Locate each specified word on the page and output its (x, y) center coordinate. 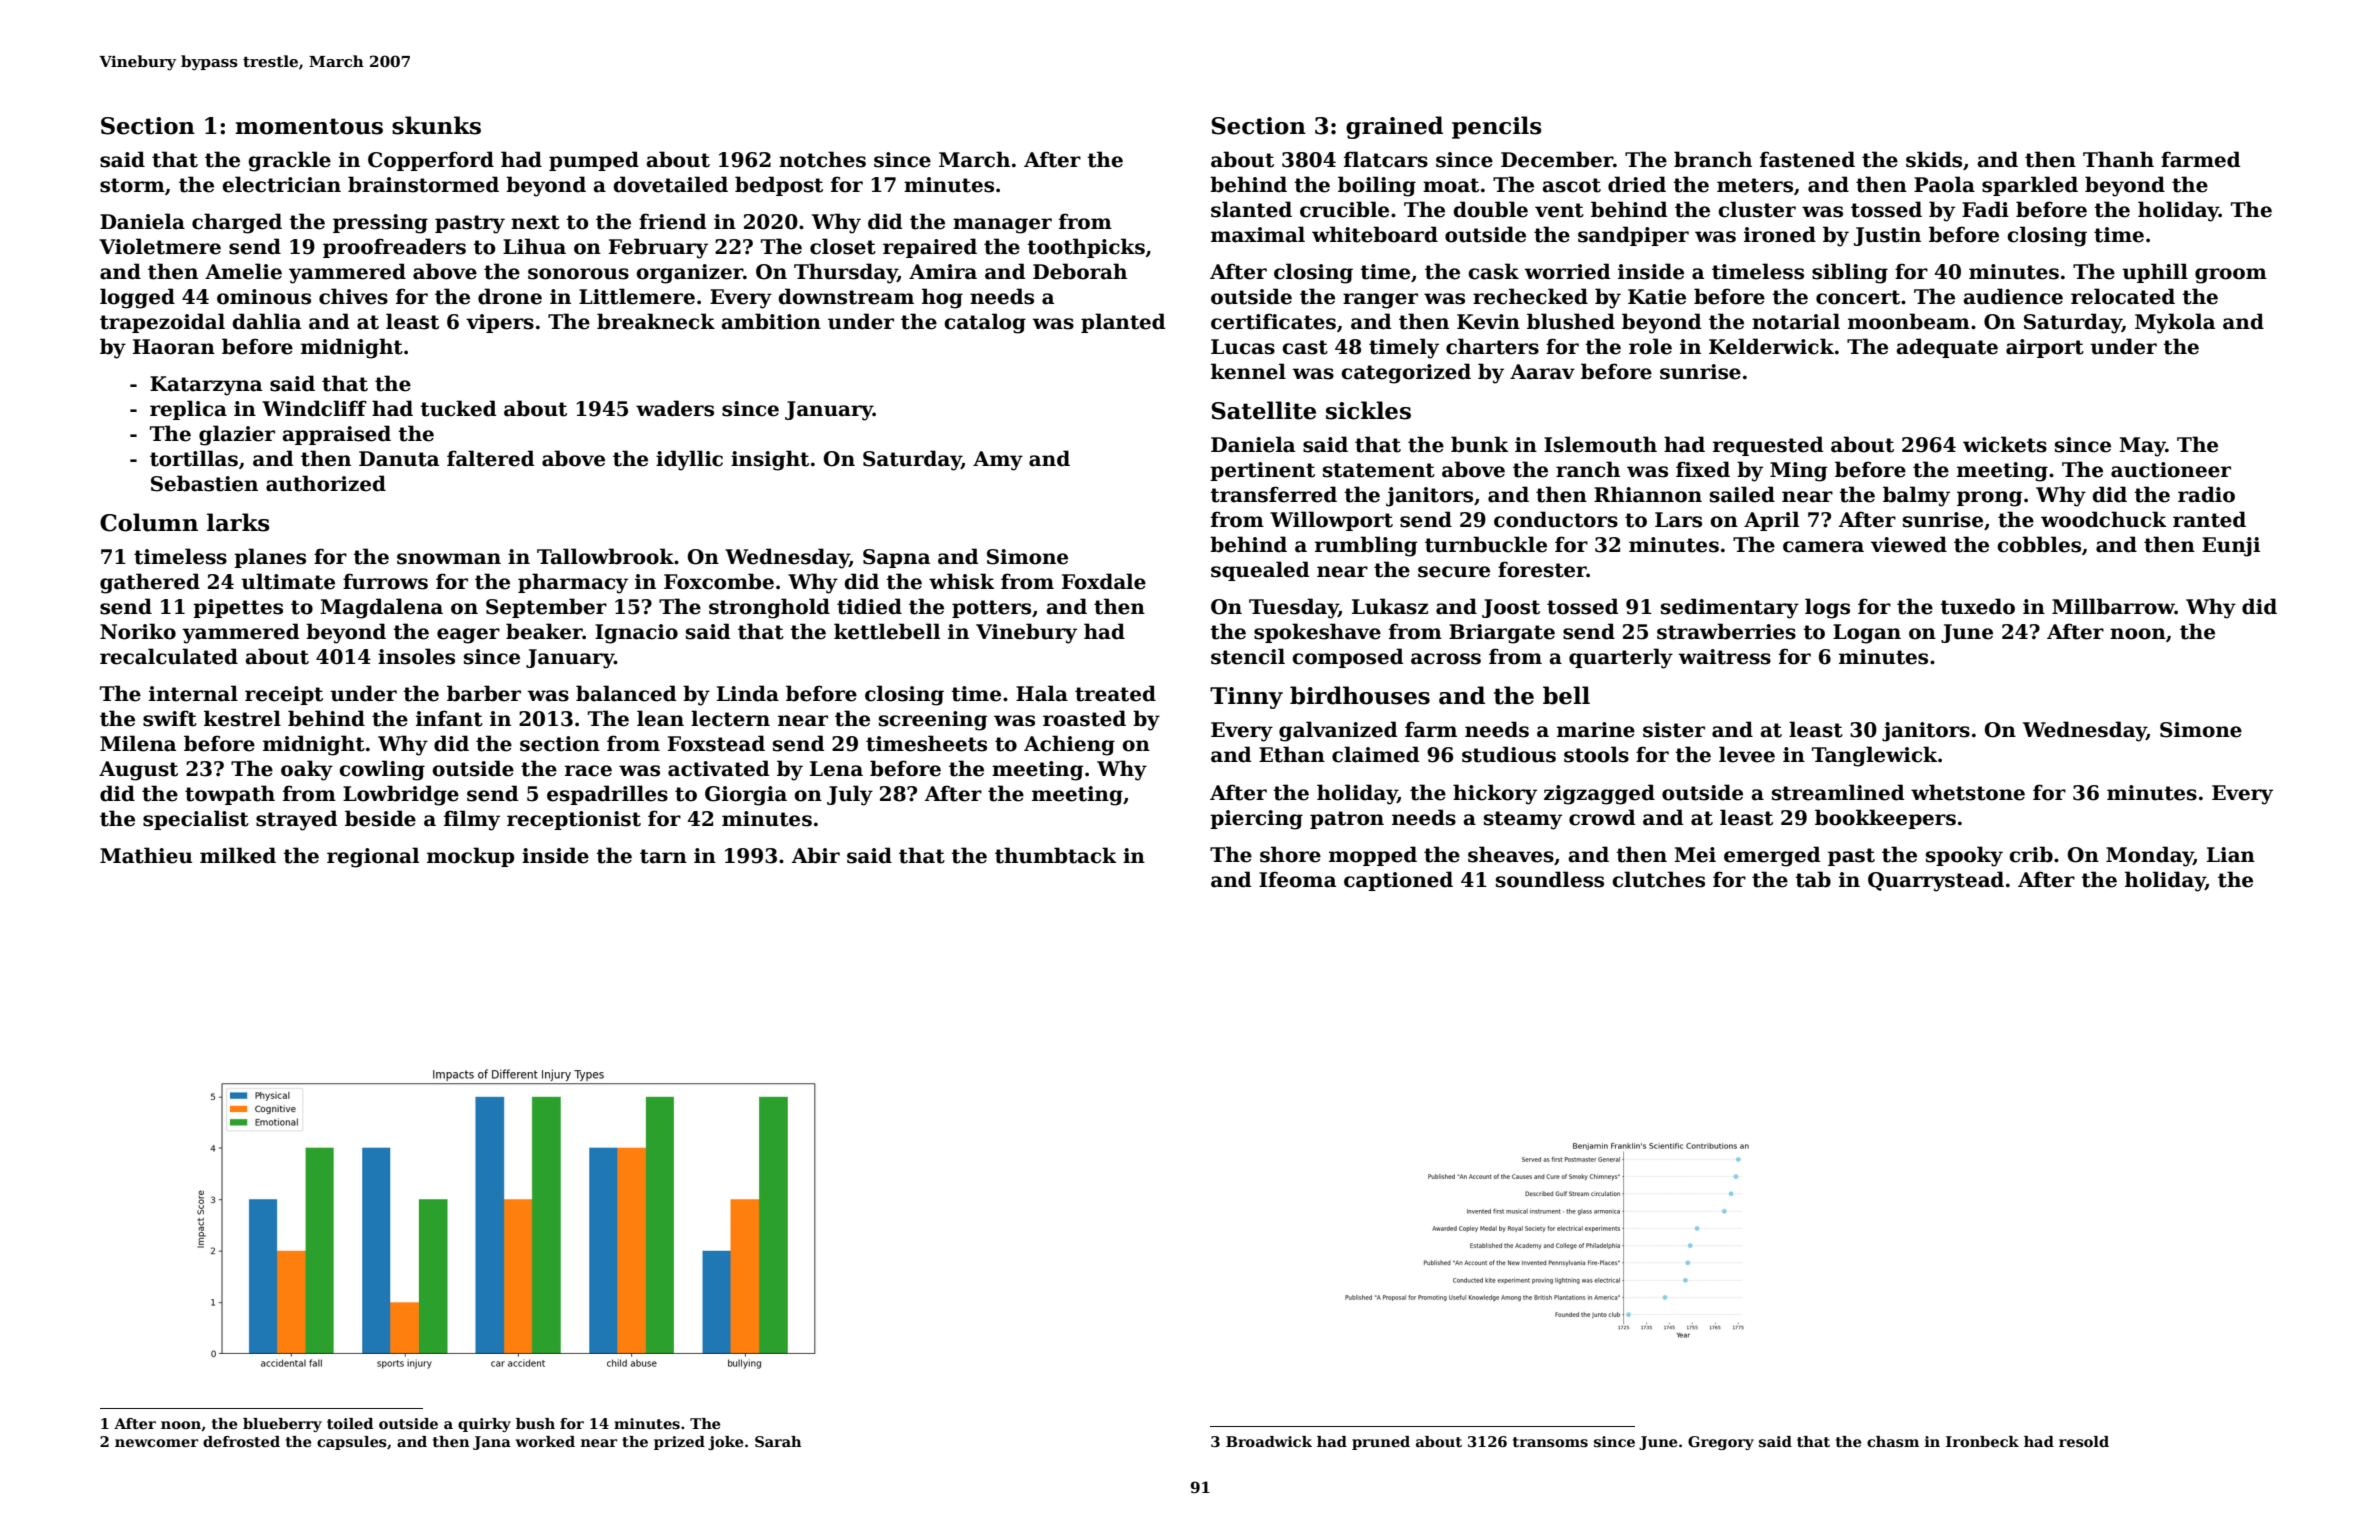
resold (2084, 1442)
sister (1674, 730)
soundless (1550, 879)
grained (1394, 127)
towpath (230, 795)
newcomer (156, 1443)
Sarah (778, 1441)
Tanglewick (1875, 756)
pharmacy (573, 583)
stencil (1248, 656)
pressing (380, 224)
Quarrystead (1936, 881)
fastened (1807, 159)
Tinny (1246, 698)
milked (238, 855)
